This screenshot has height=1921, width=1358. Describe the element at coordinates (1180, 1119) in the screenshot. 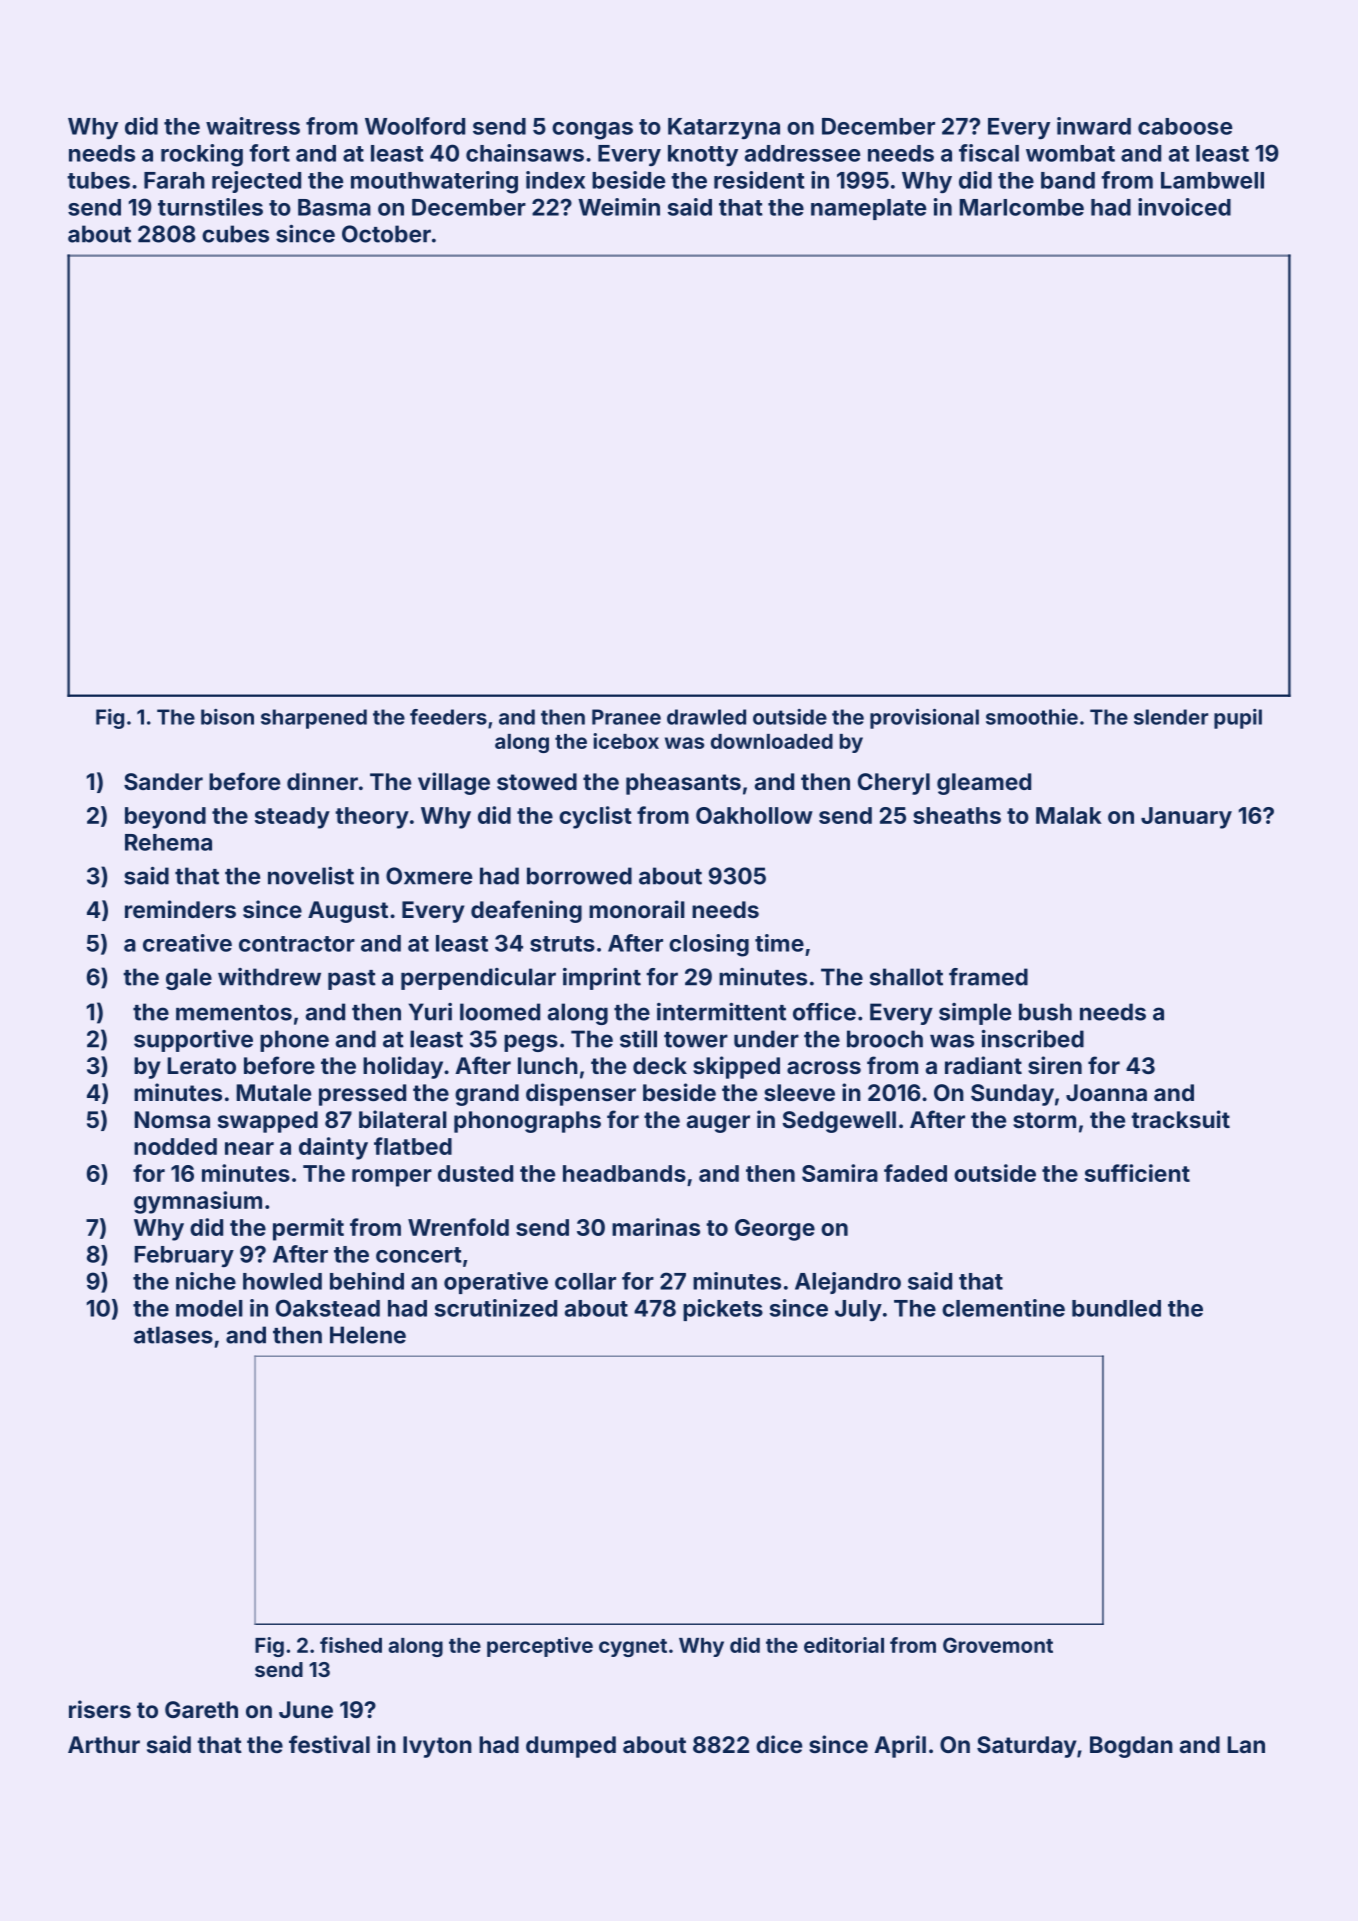

I see `tracksuit` at that location.
